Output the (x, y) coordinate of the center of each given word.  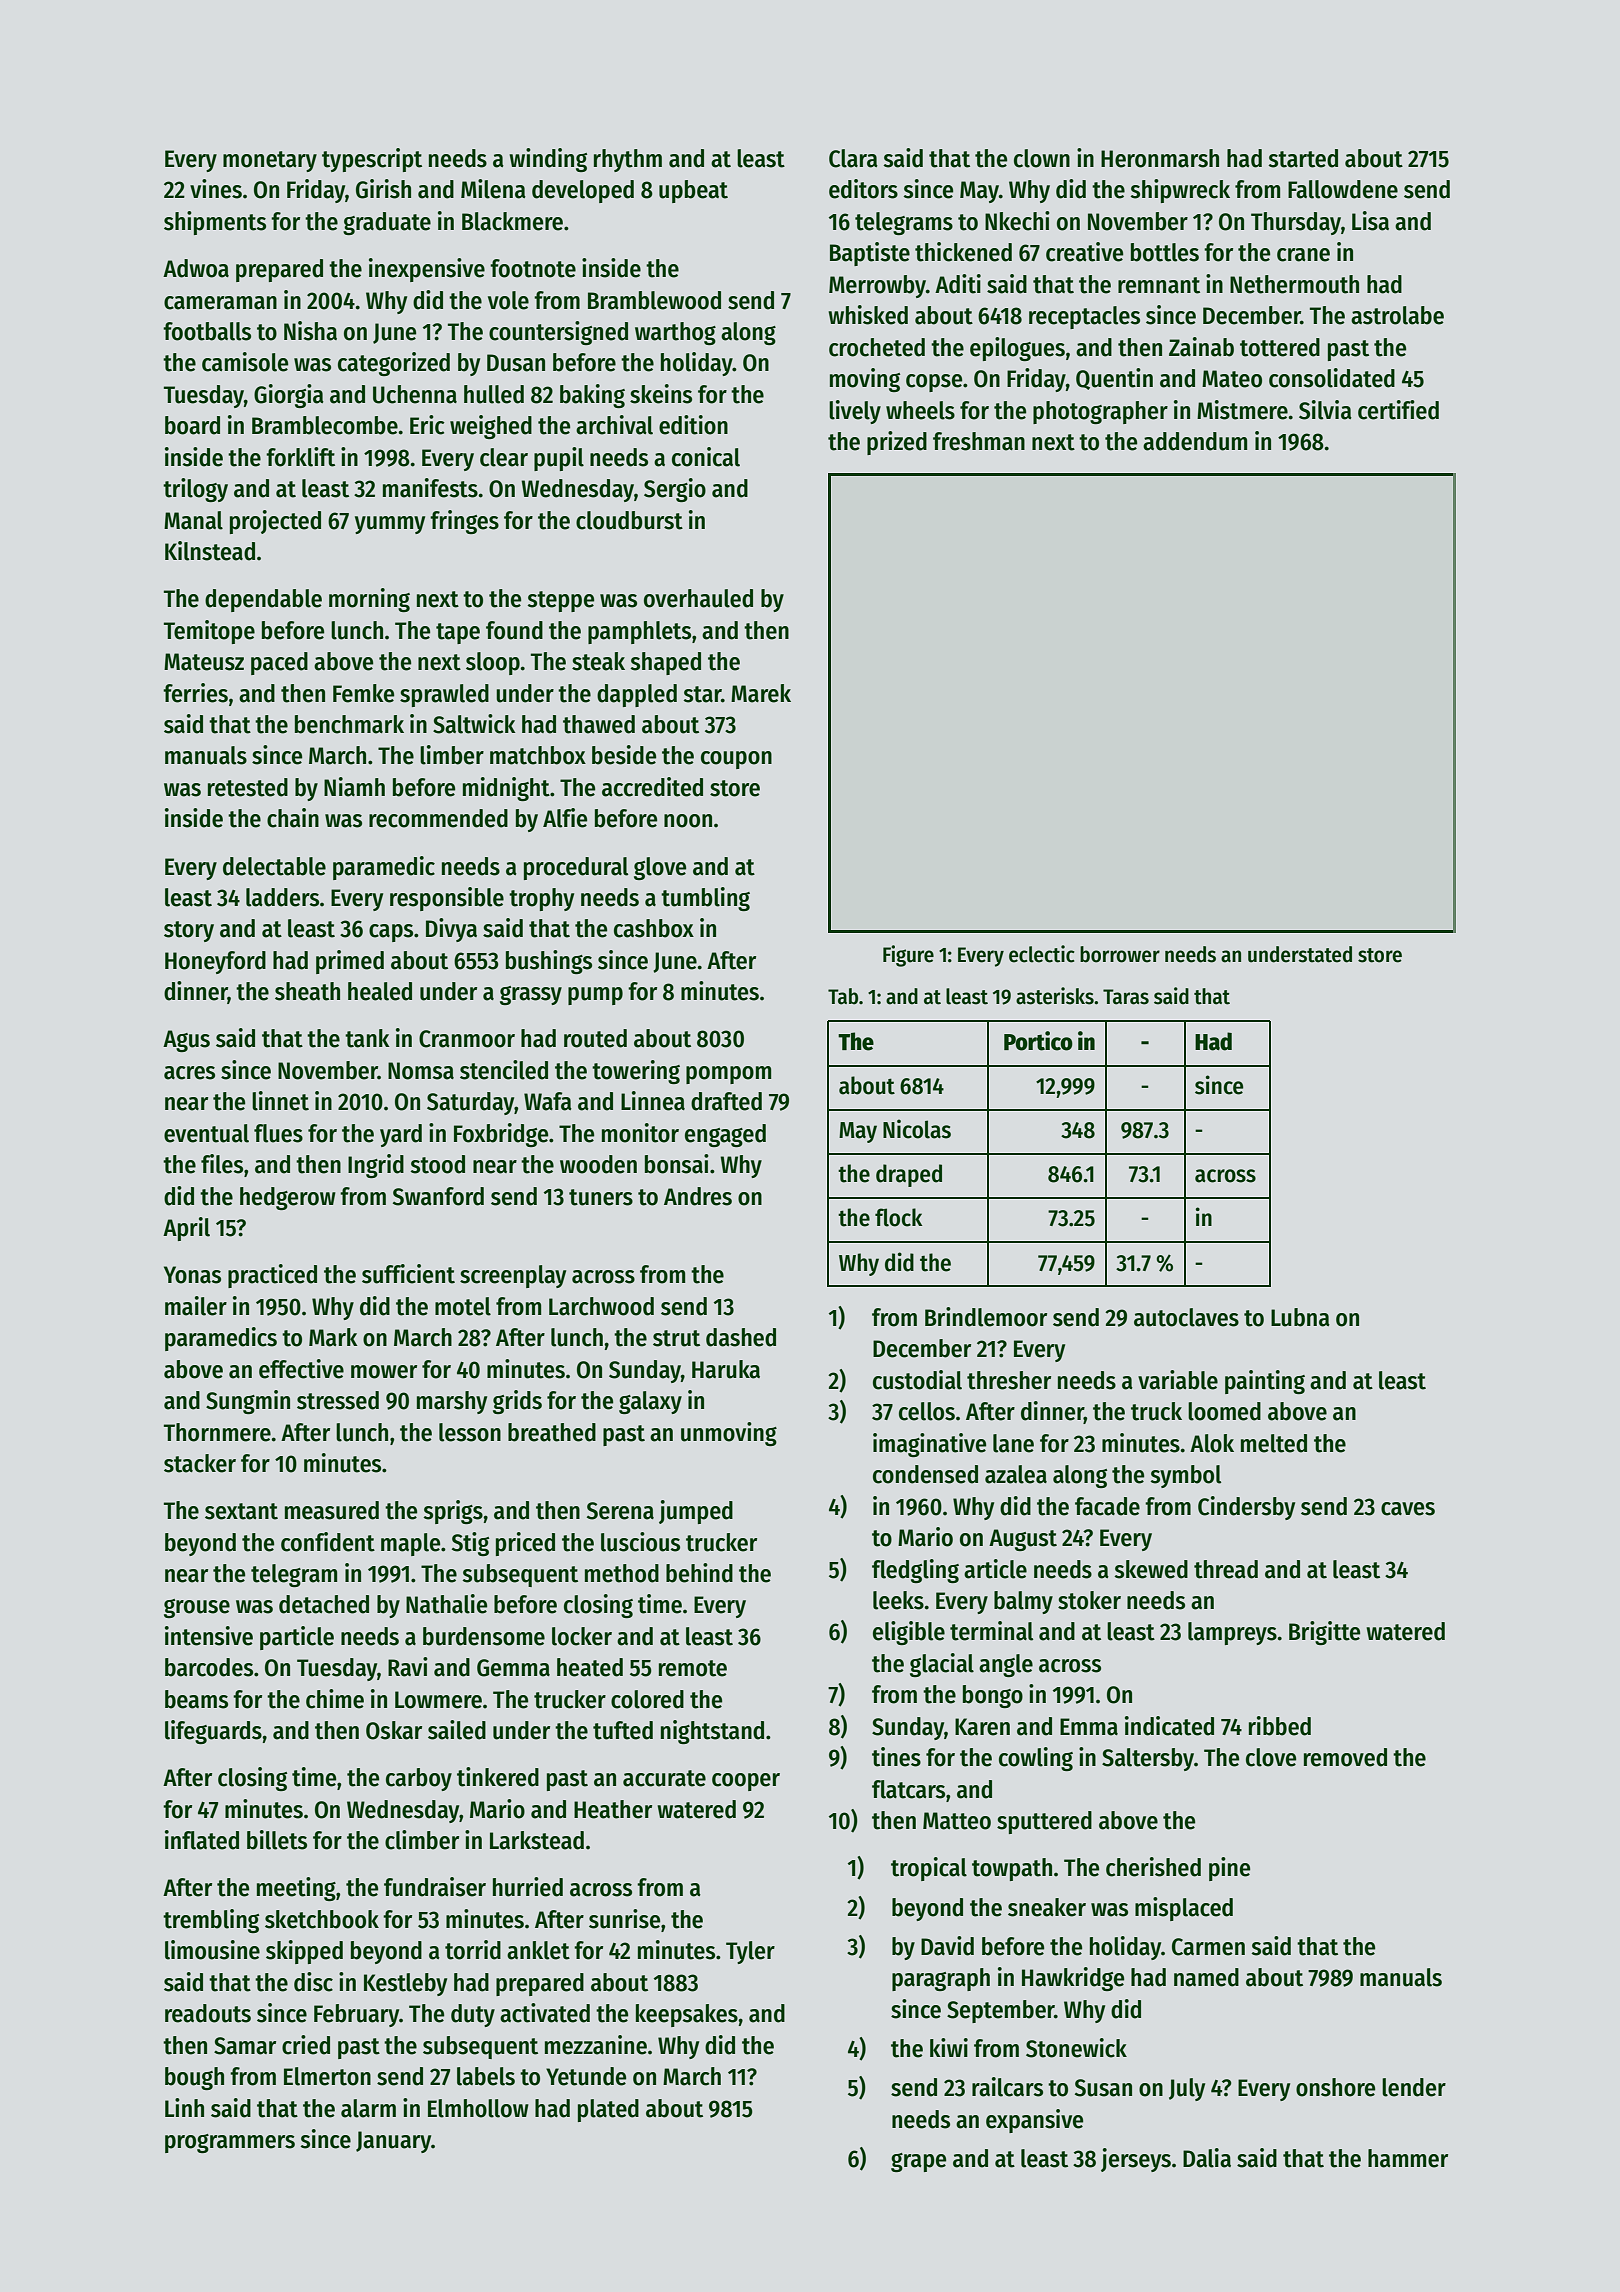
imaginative (929, 1445)
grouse (197, 1608)
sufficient (408, 1274)
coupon (736, 760)
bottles (1165, 252)
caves (1408, 1509)
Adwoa (196, 268)
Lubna (1300, 1317)
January (393, 2142)
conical (706, 457)
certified (1398, 410)
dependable (263, 600)
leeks (898, 1600)
